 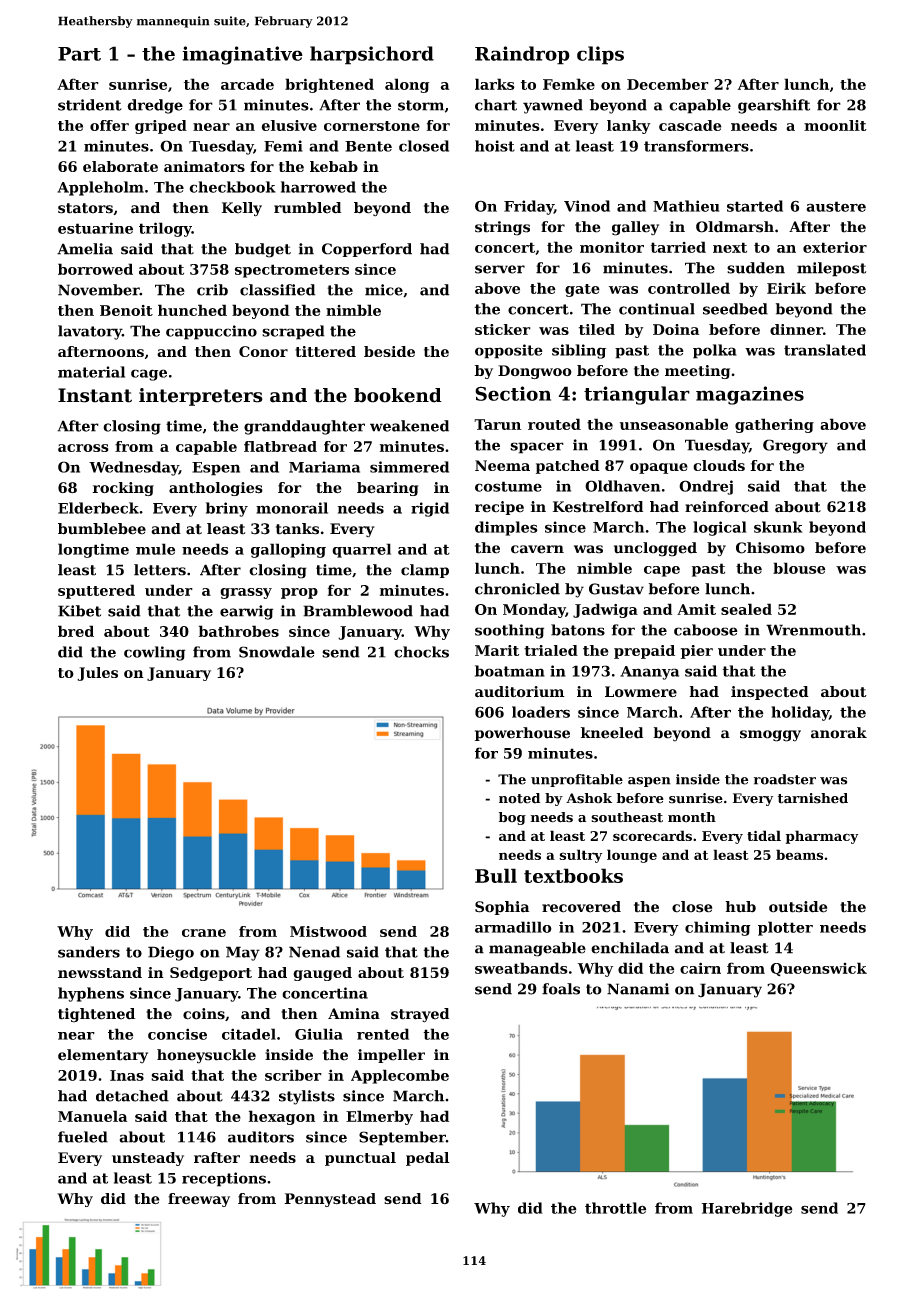 I want to click on Elmerby, so click(x=379, y=1117).
